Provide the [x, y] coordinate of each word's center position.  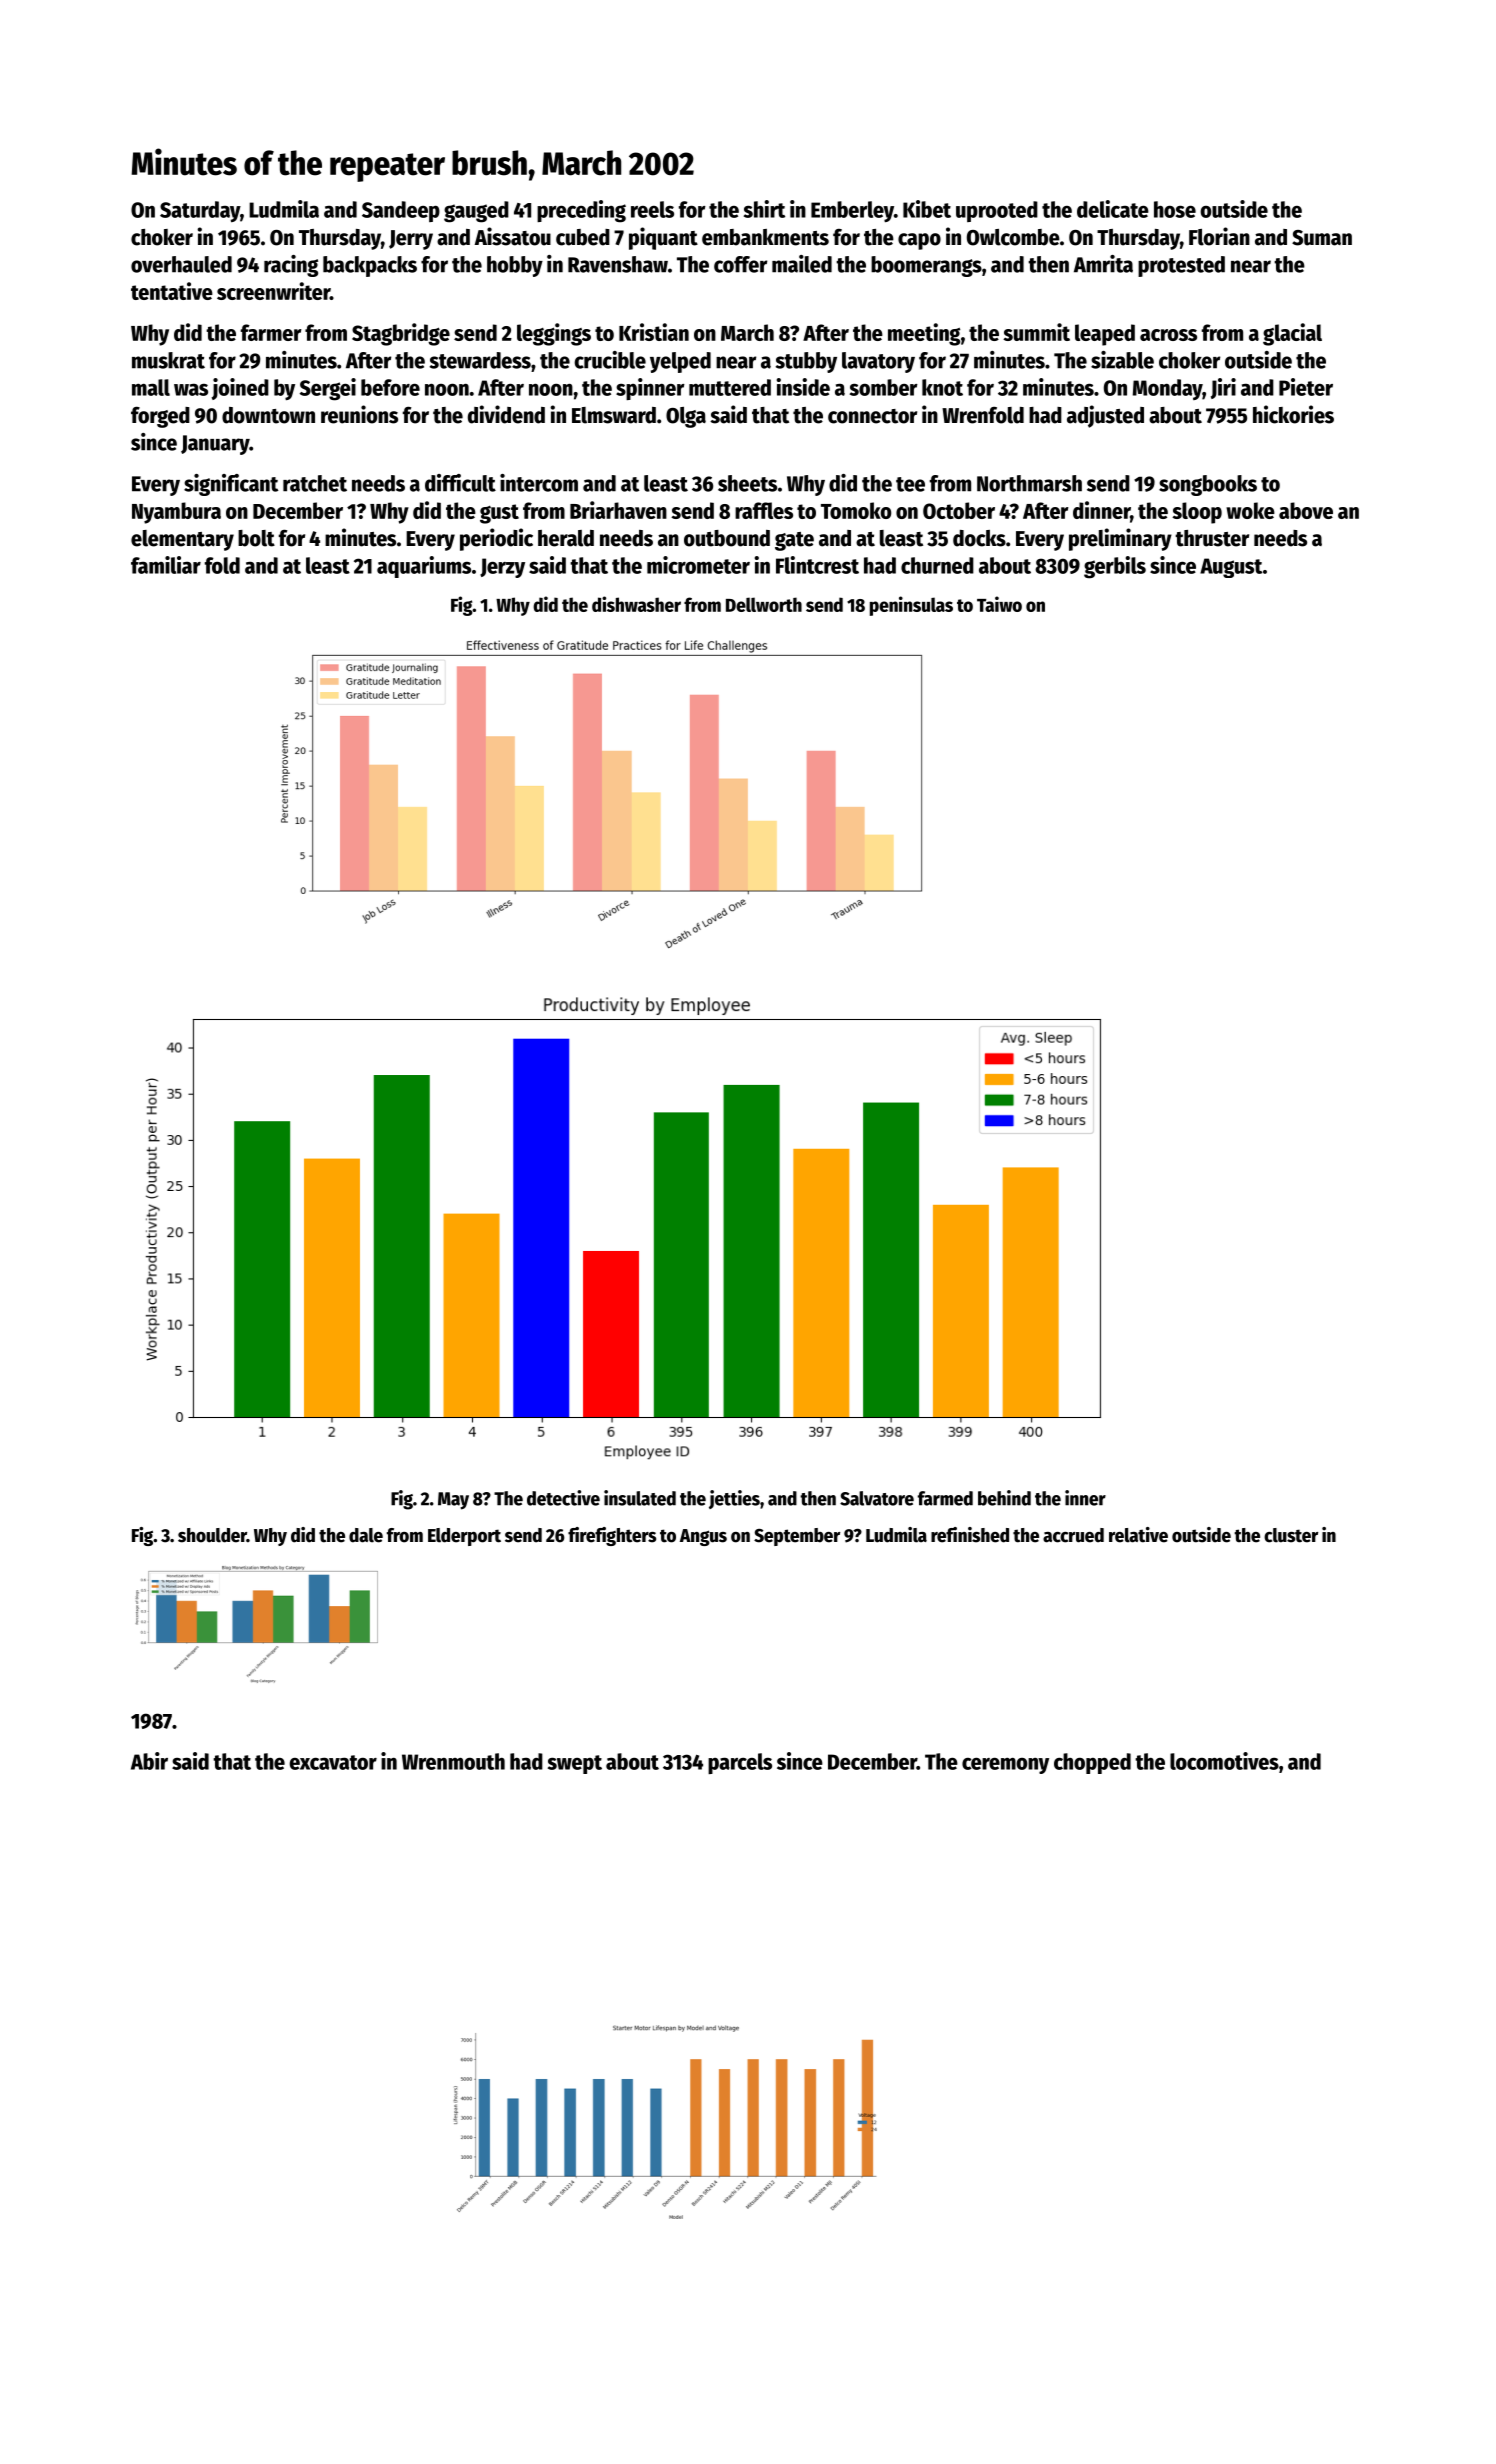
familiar [166, 565]
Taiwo [999, 604]
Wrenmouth [453, 1761]
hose [1175, 209]
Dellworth [764, 604]
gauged [476, 212]
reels [652, 209]
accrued [1073, 1535]
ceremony [1005, 1765]
